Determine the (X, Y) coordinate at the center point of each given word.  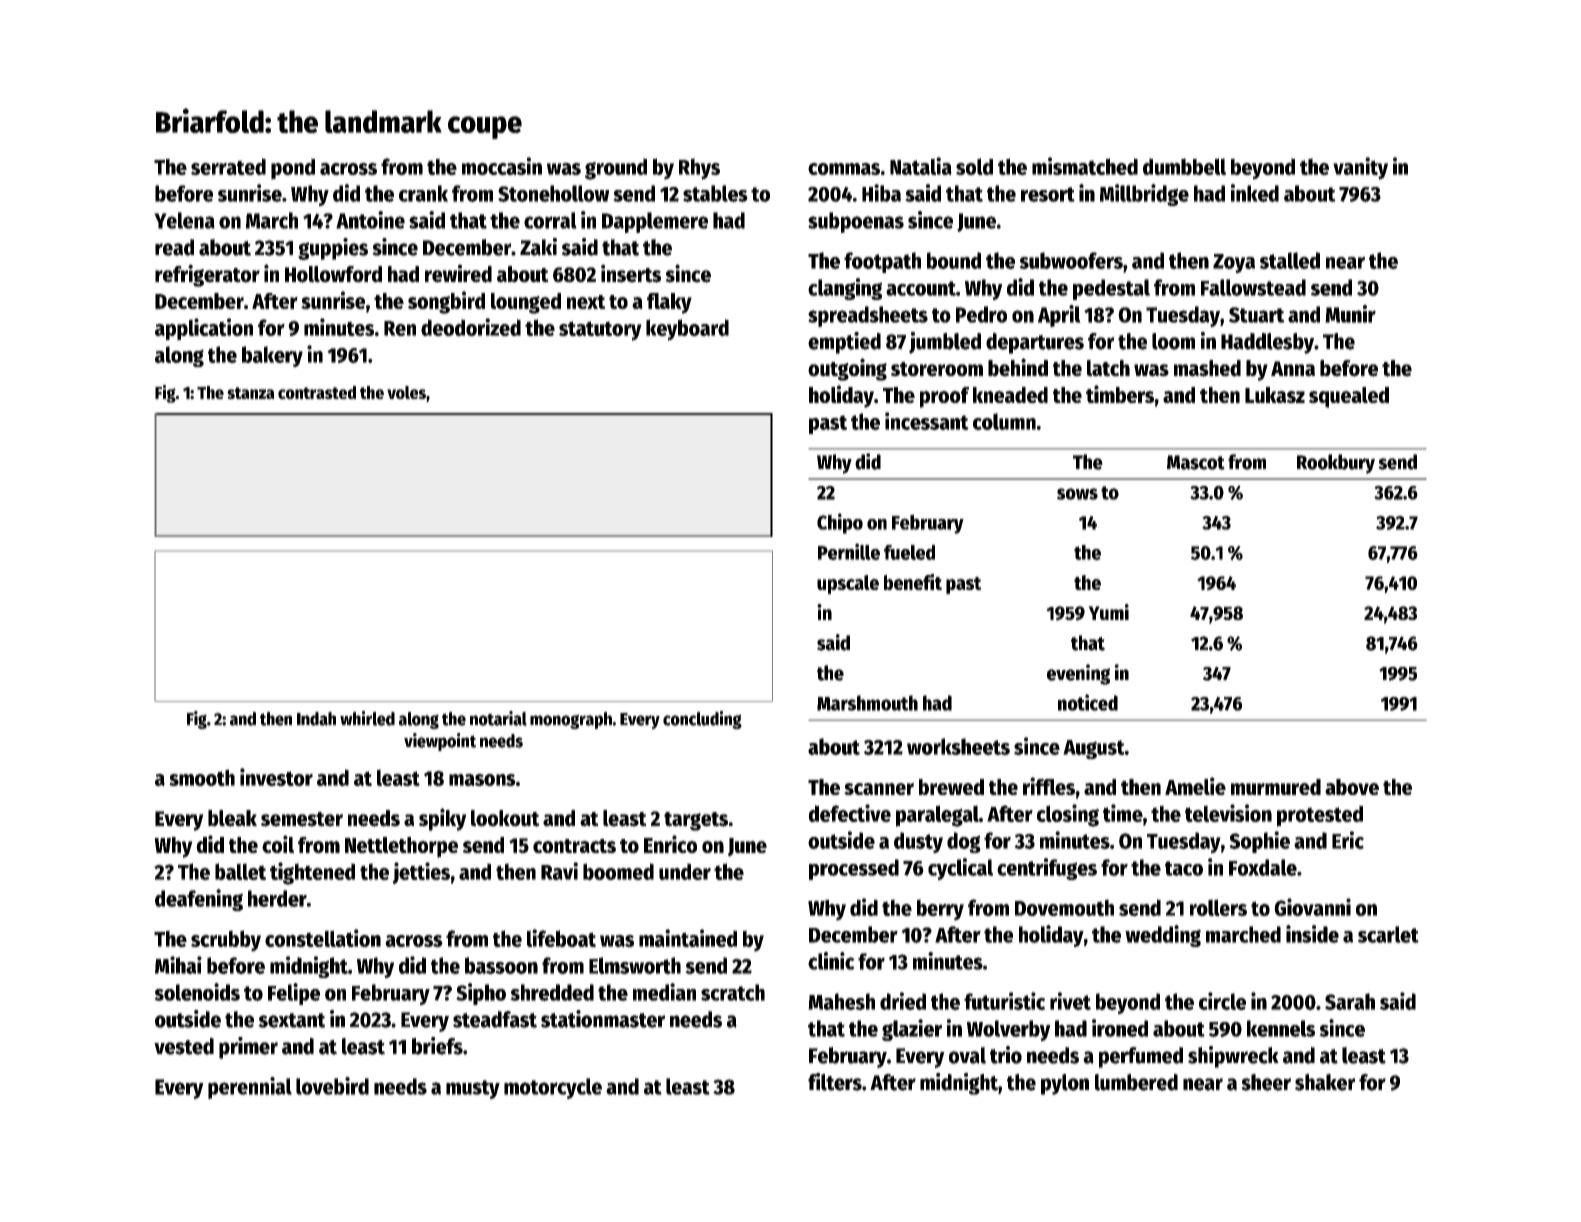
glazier (912, 1030)
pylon (1065, 1084)
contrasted (317, 392)
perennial (250, 1088)
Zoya (1234, 263)
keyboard (687, 330)
